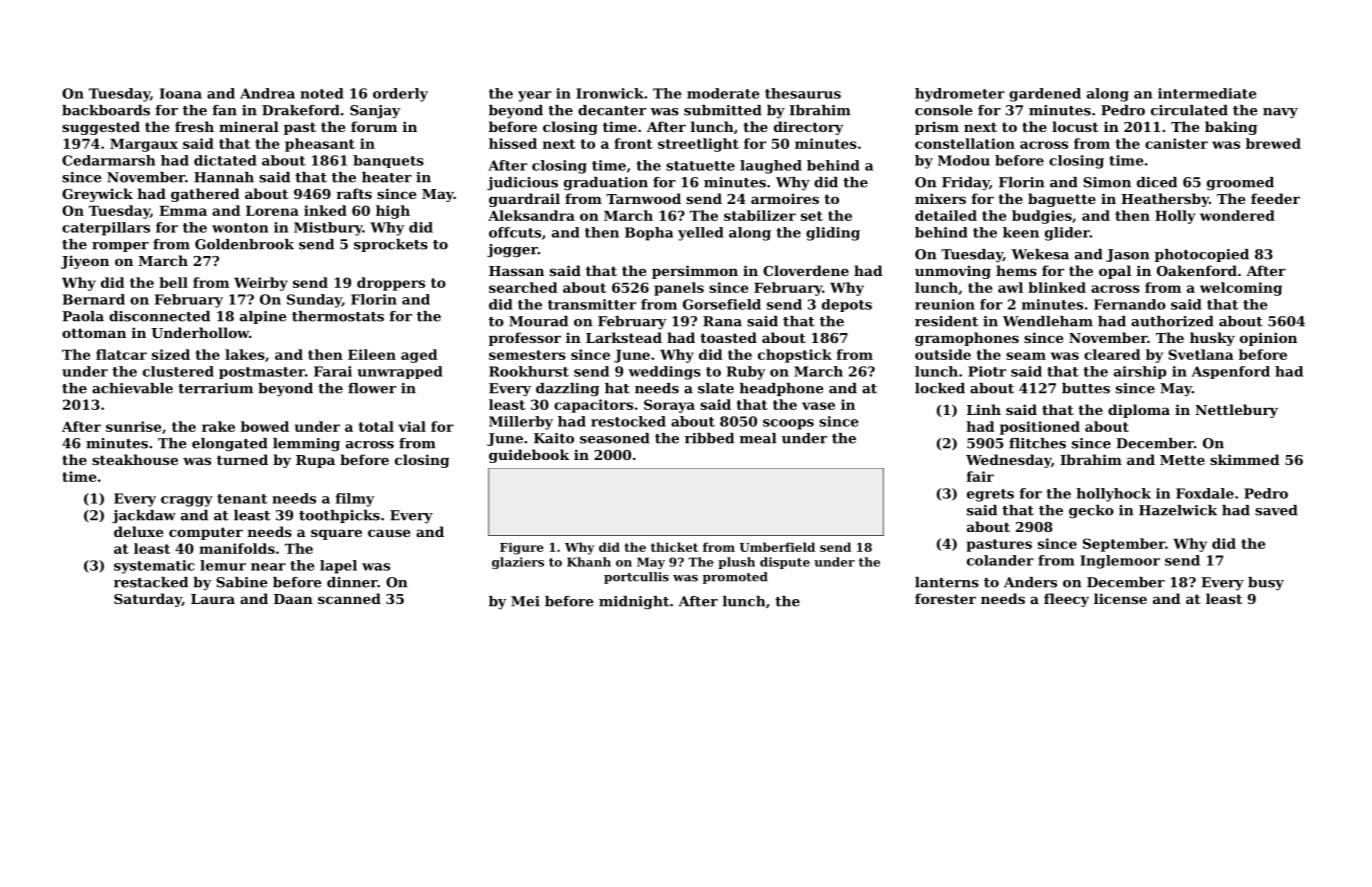 The width and height of the image is (1372, 887). Describe the element at coordinates (649, 234) in the image. I see `Bopha` at that location.
